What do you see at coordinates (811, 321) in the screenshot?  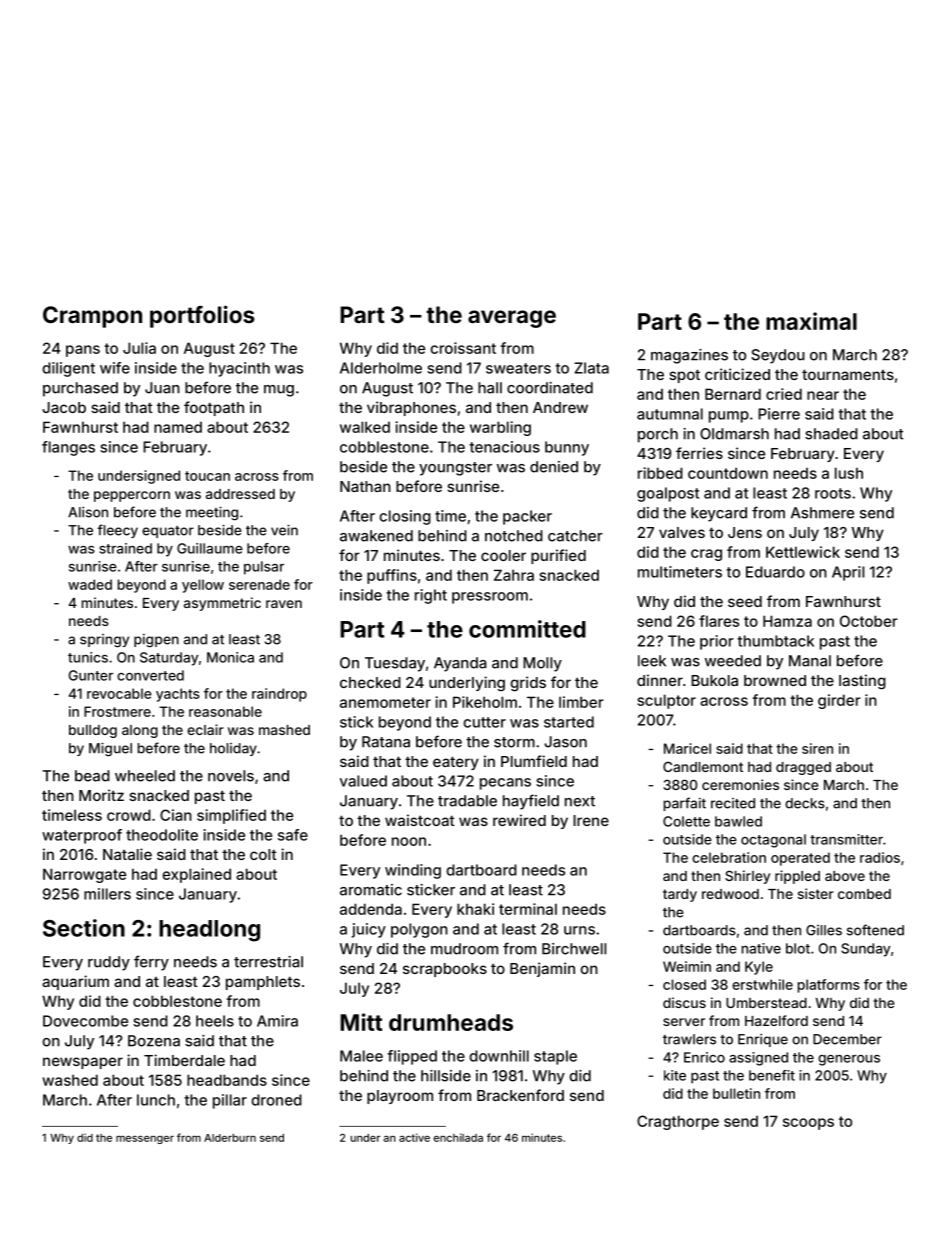 I see `maximal` at bounding box center [811, 321].
